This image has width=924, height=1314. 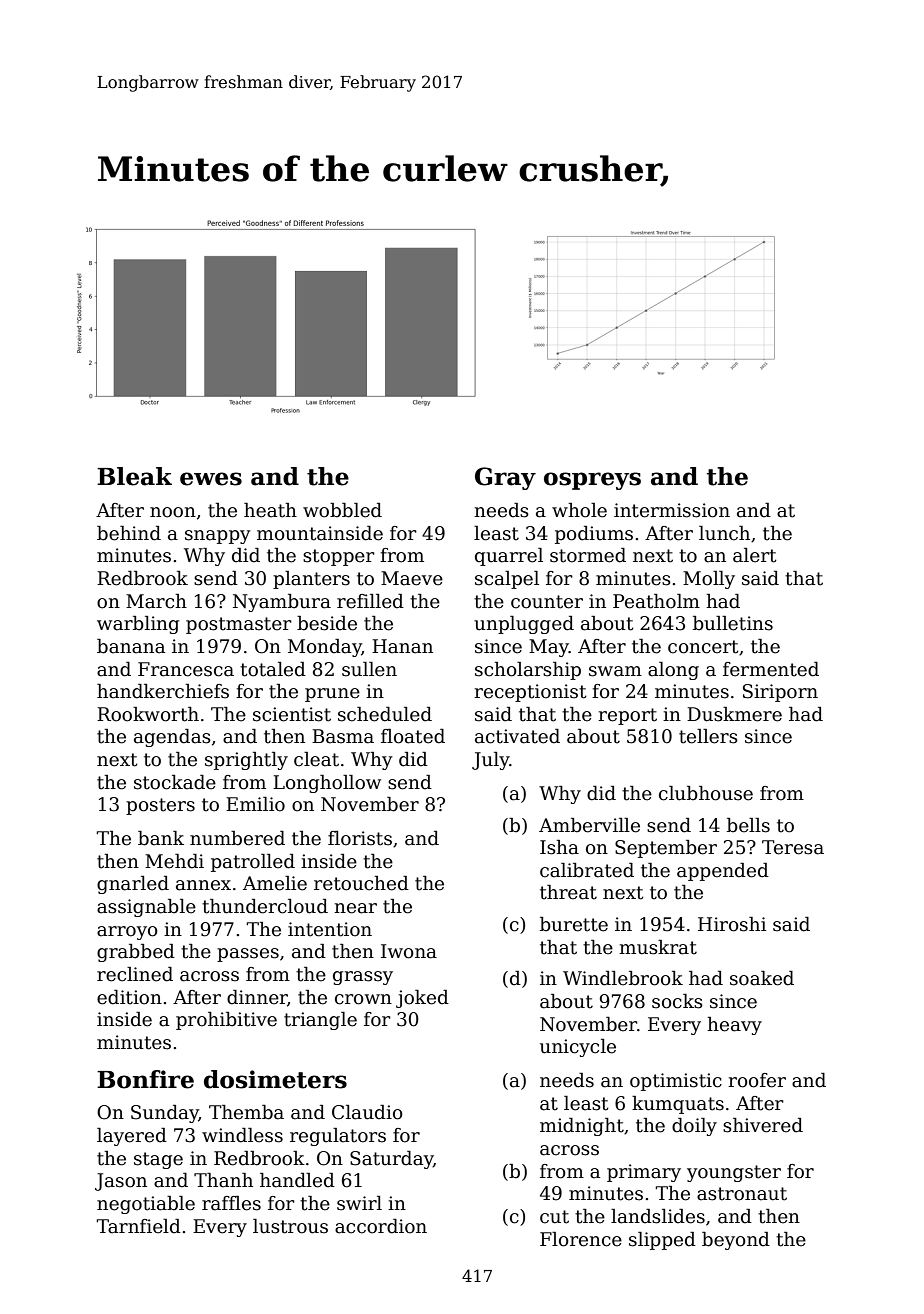 I want to click on Hanan, so click(x=402, y=646).
